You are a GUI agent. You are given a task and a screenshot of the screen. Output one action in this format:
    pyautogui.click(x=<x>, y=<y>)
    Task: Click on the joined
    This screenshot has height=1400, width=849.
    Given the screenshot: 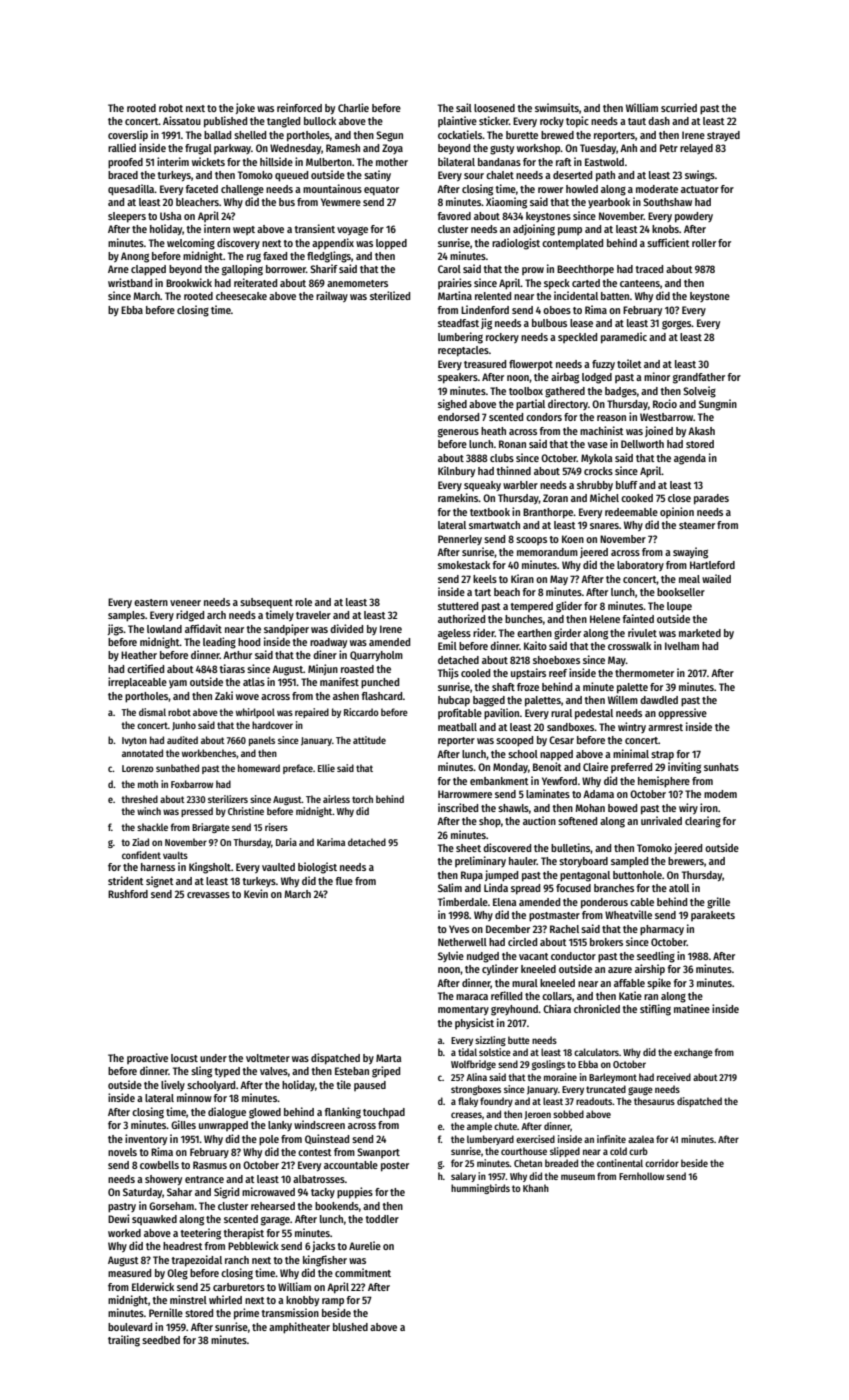 What is the action you would take?
    pyautogui.click(x=659, y=431)
